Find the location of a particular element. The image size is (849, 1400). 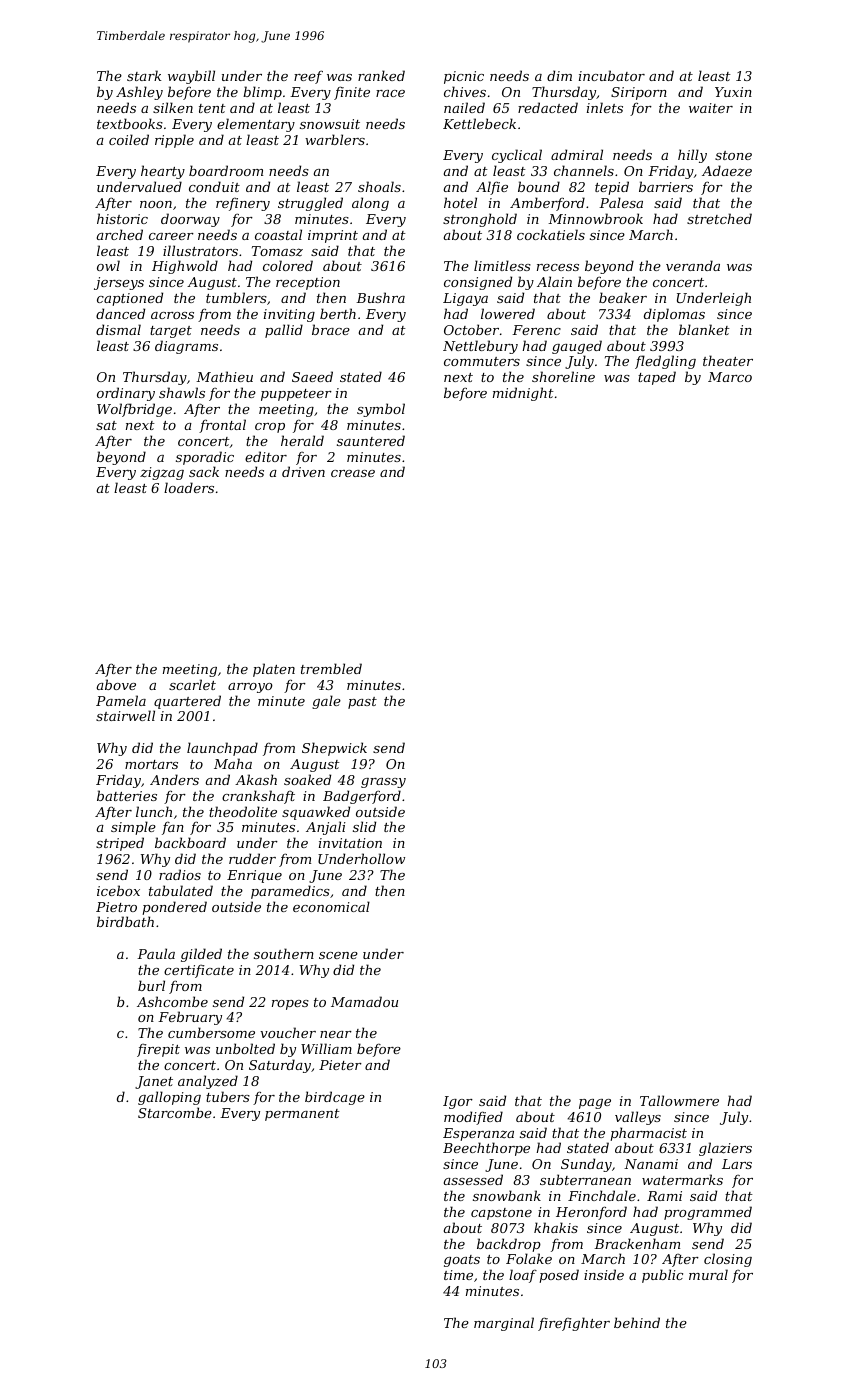

slid is located at coordinates (364, 826).
